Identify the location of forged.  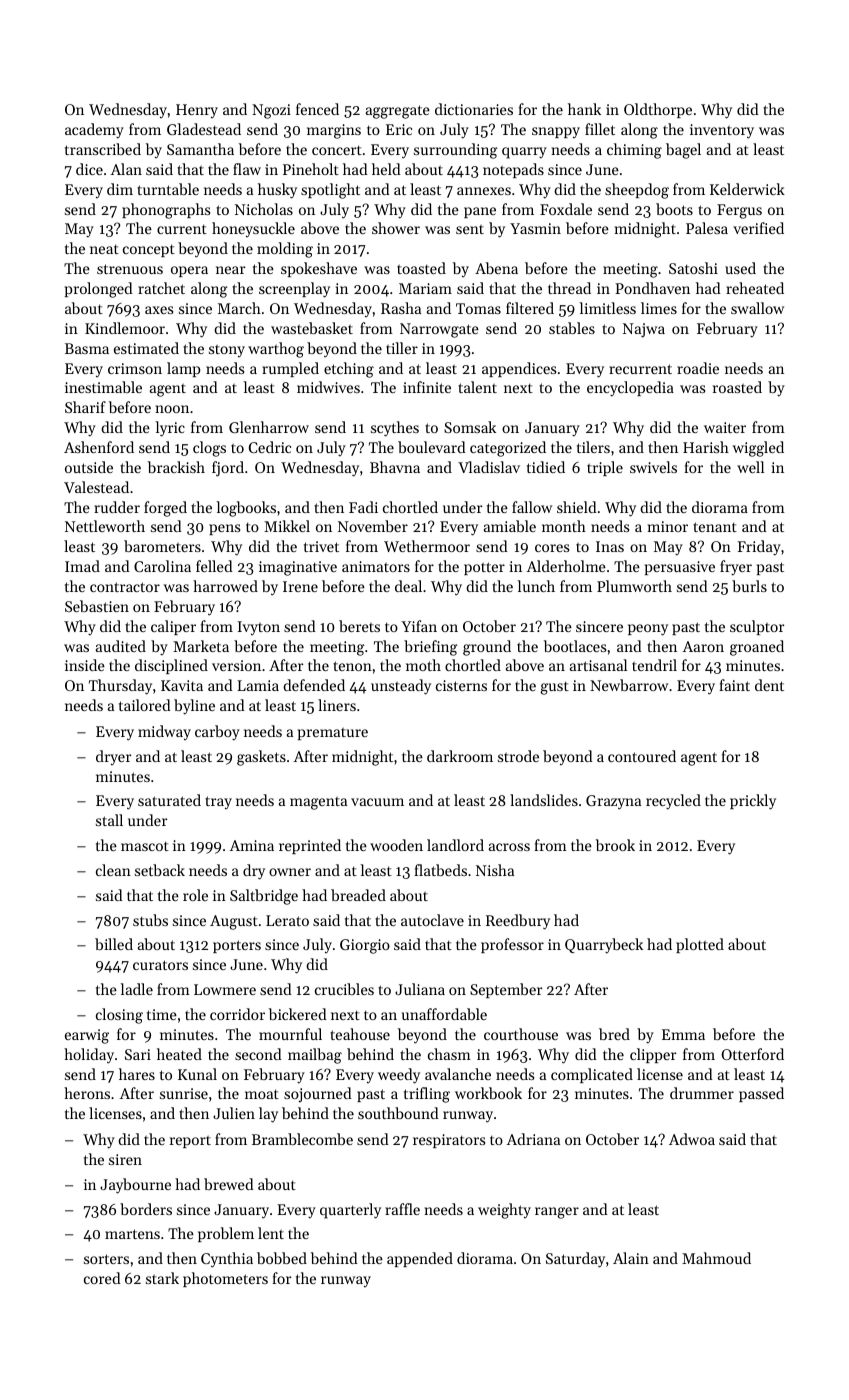
(165, 509).
